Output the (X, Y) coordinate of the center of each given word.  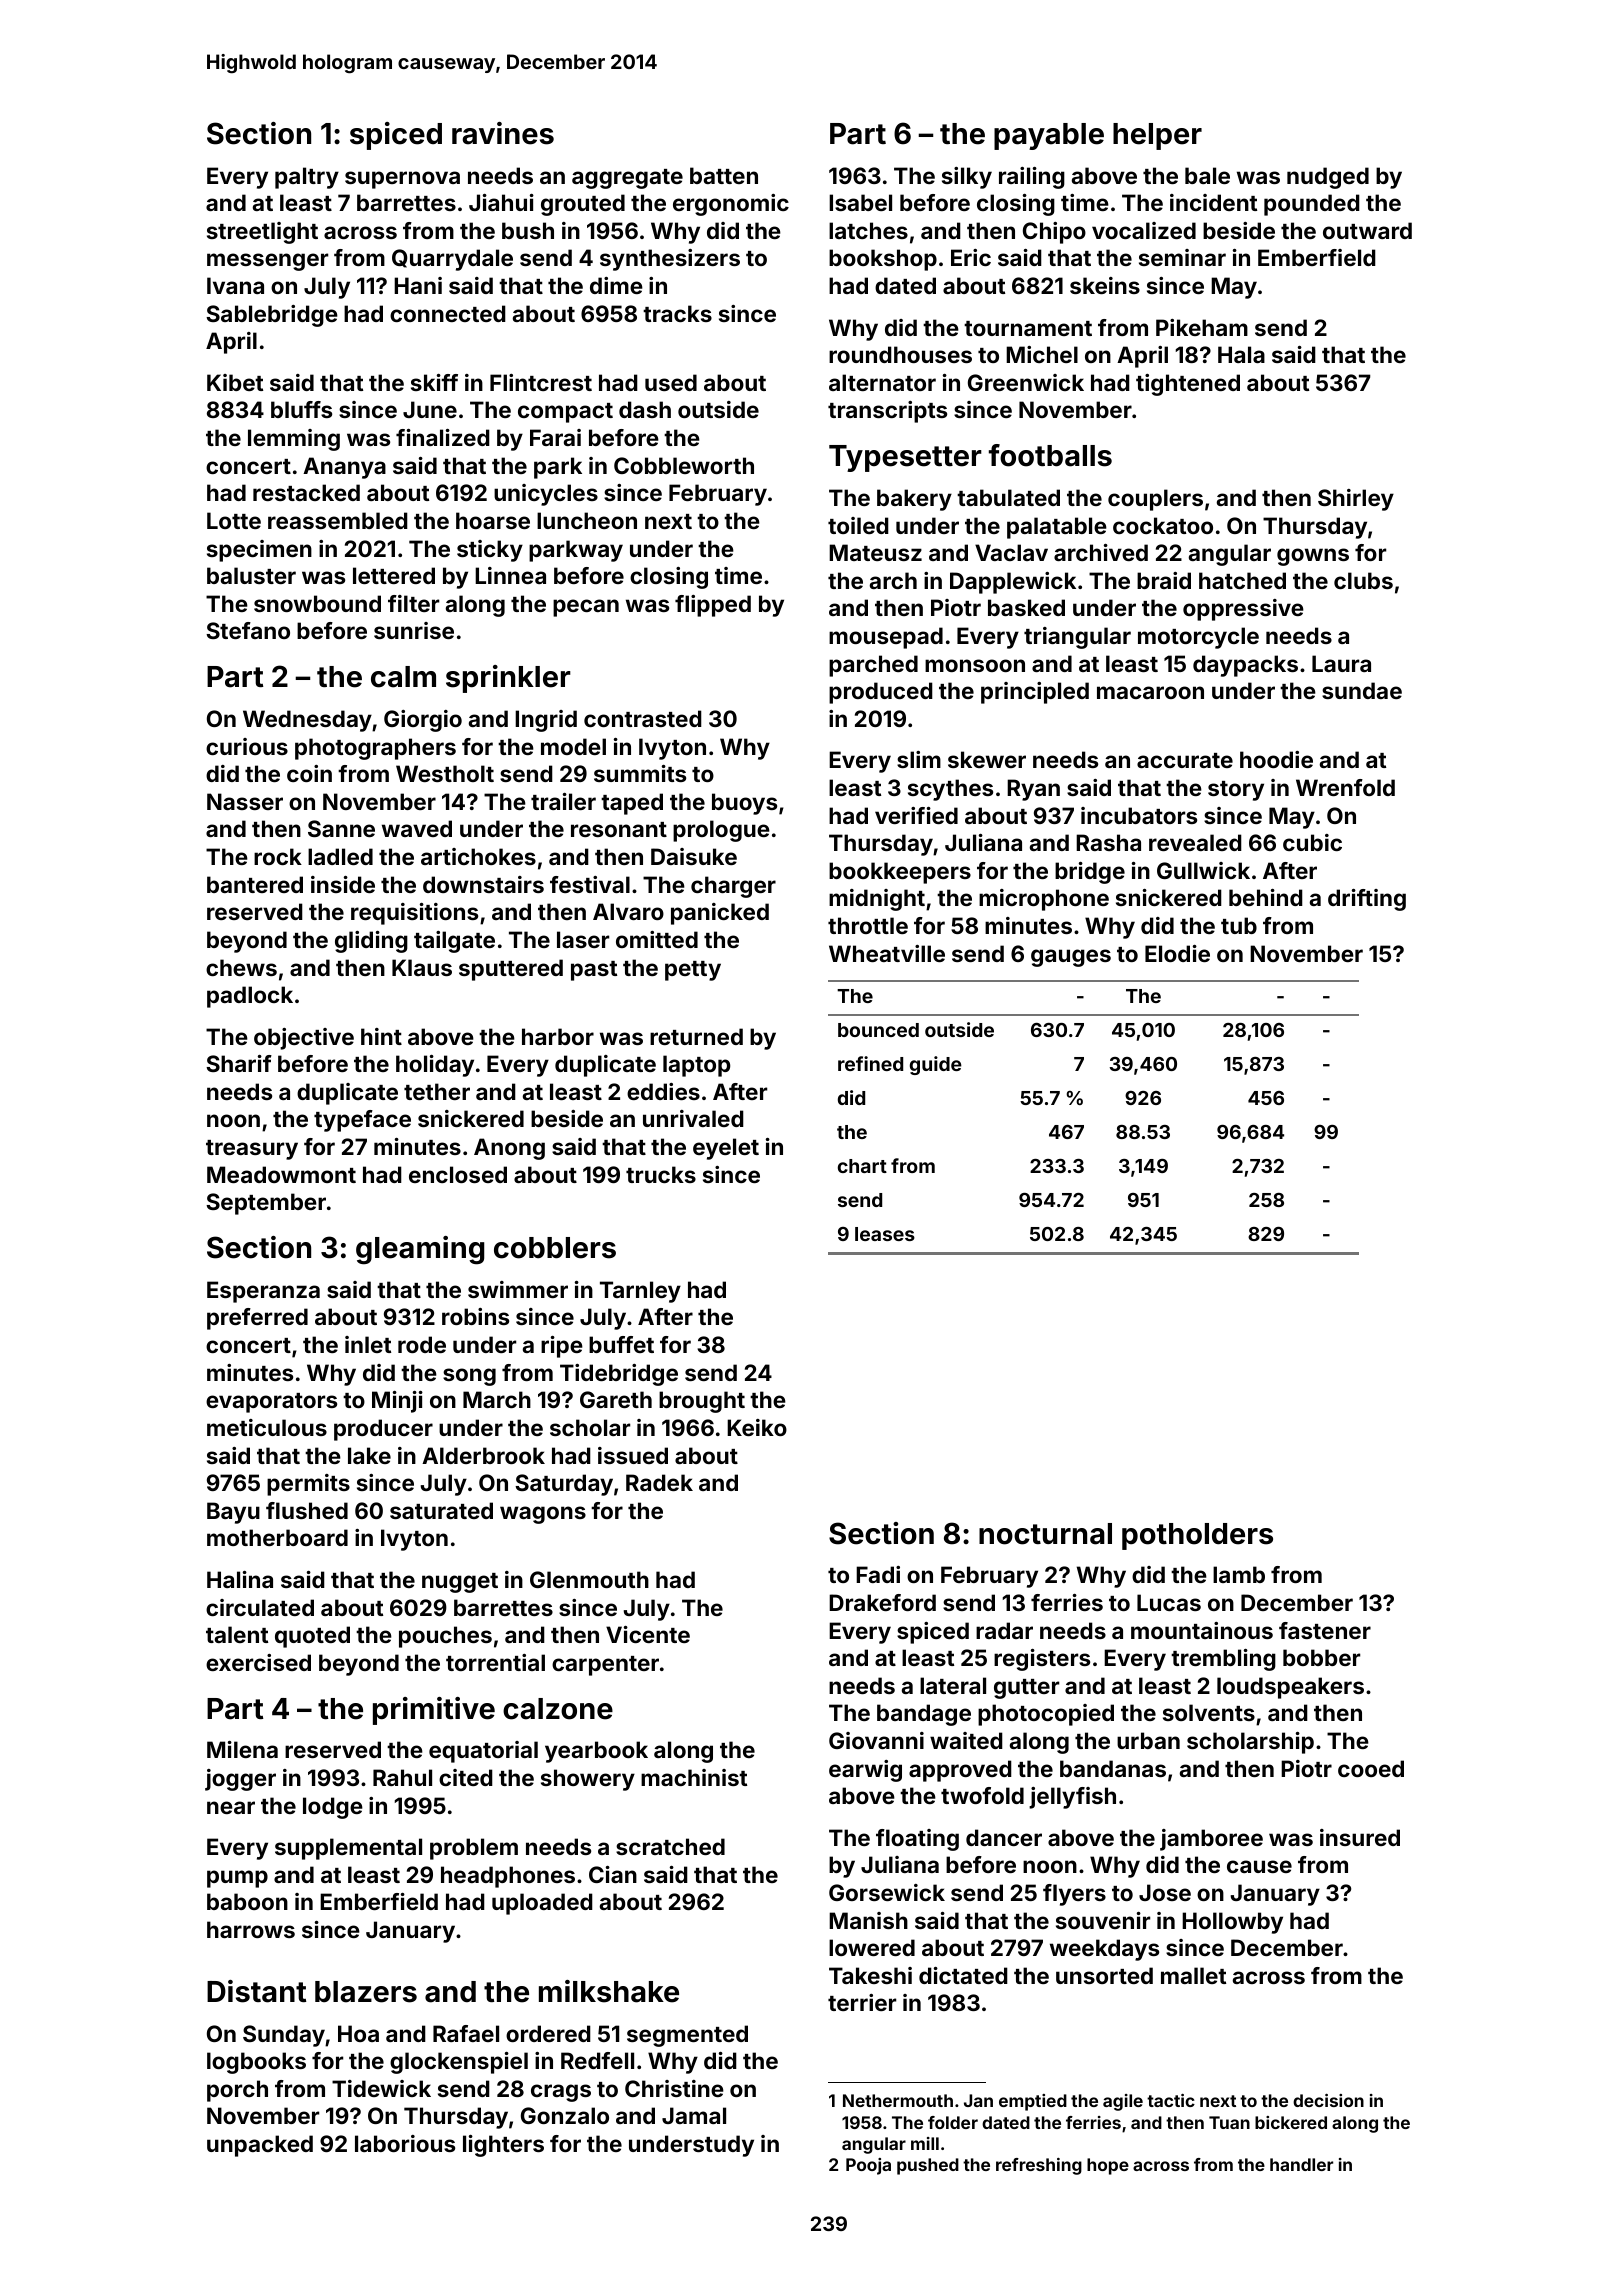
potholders (1197, 1536)
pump (237, 1879)
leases (885, 1234)
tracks (677, 313)
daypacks (1245, 666)
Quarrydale (452, 260)
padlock (250, 997)
